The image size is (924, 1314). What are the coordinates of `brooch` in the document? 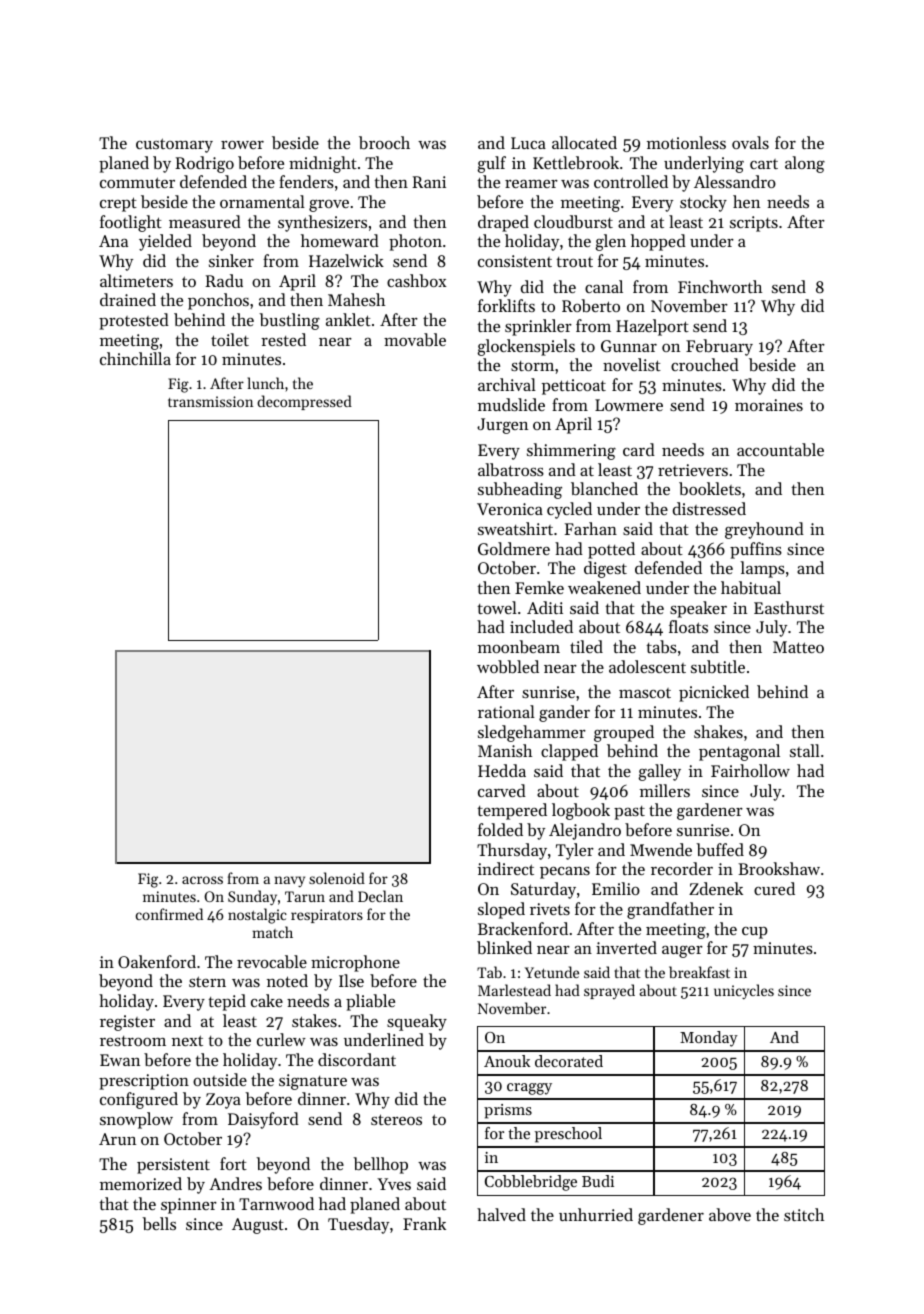 It's located at (384, 142).
